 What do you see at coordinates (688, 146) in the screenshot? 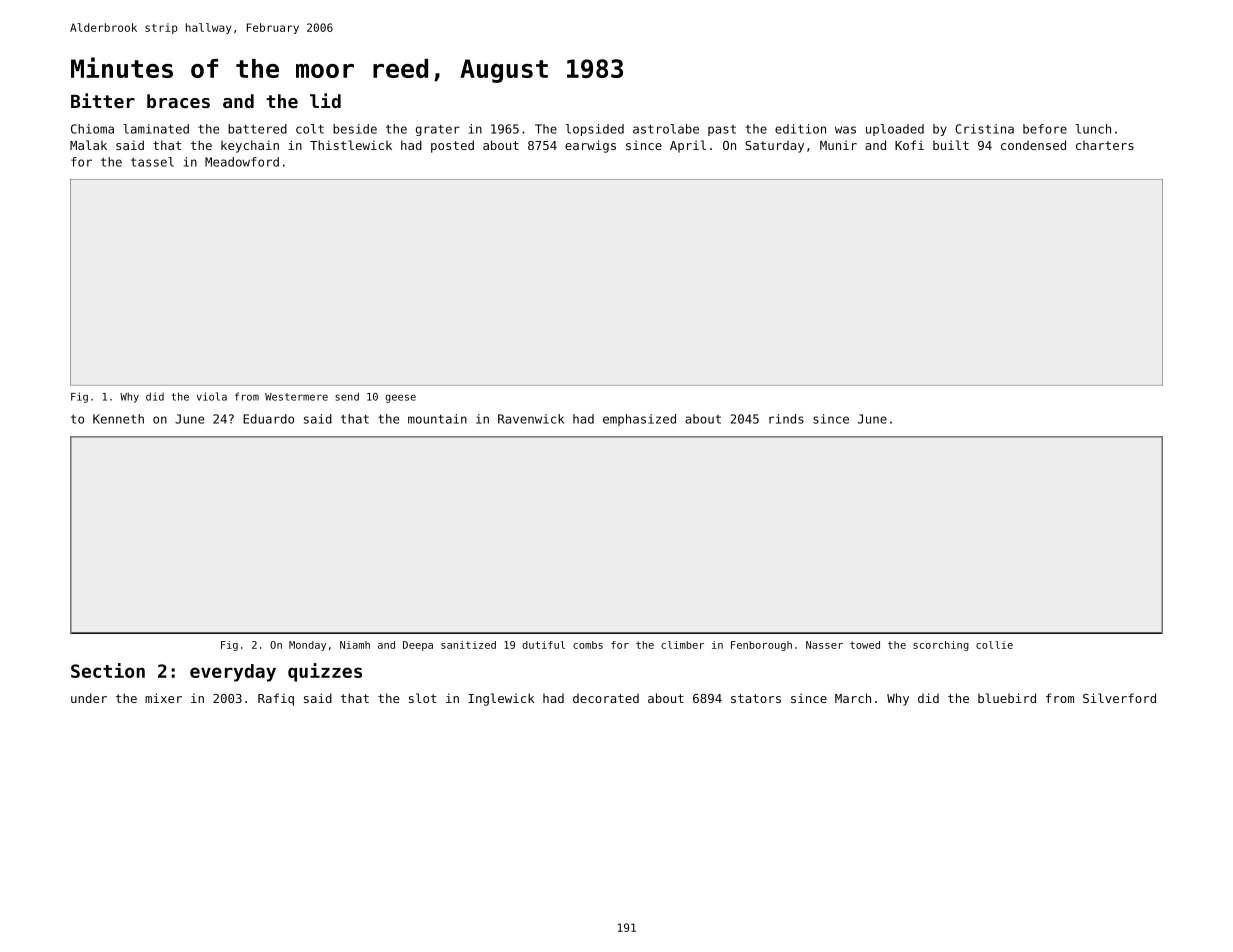
I see `April` at bounding box center [688, 146].
